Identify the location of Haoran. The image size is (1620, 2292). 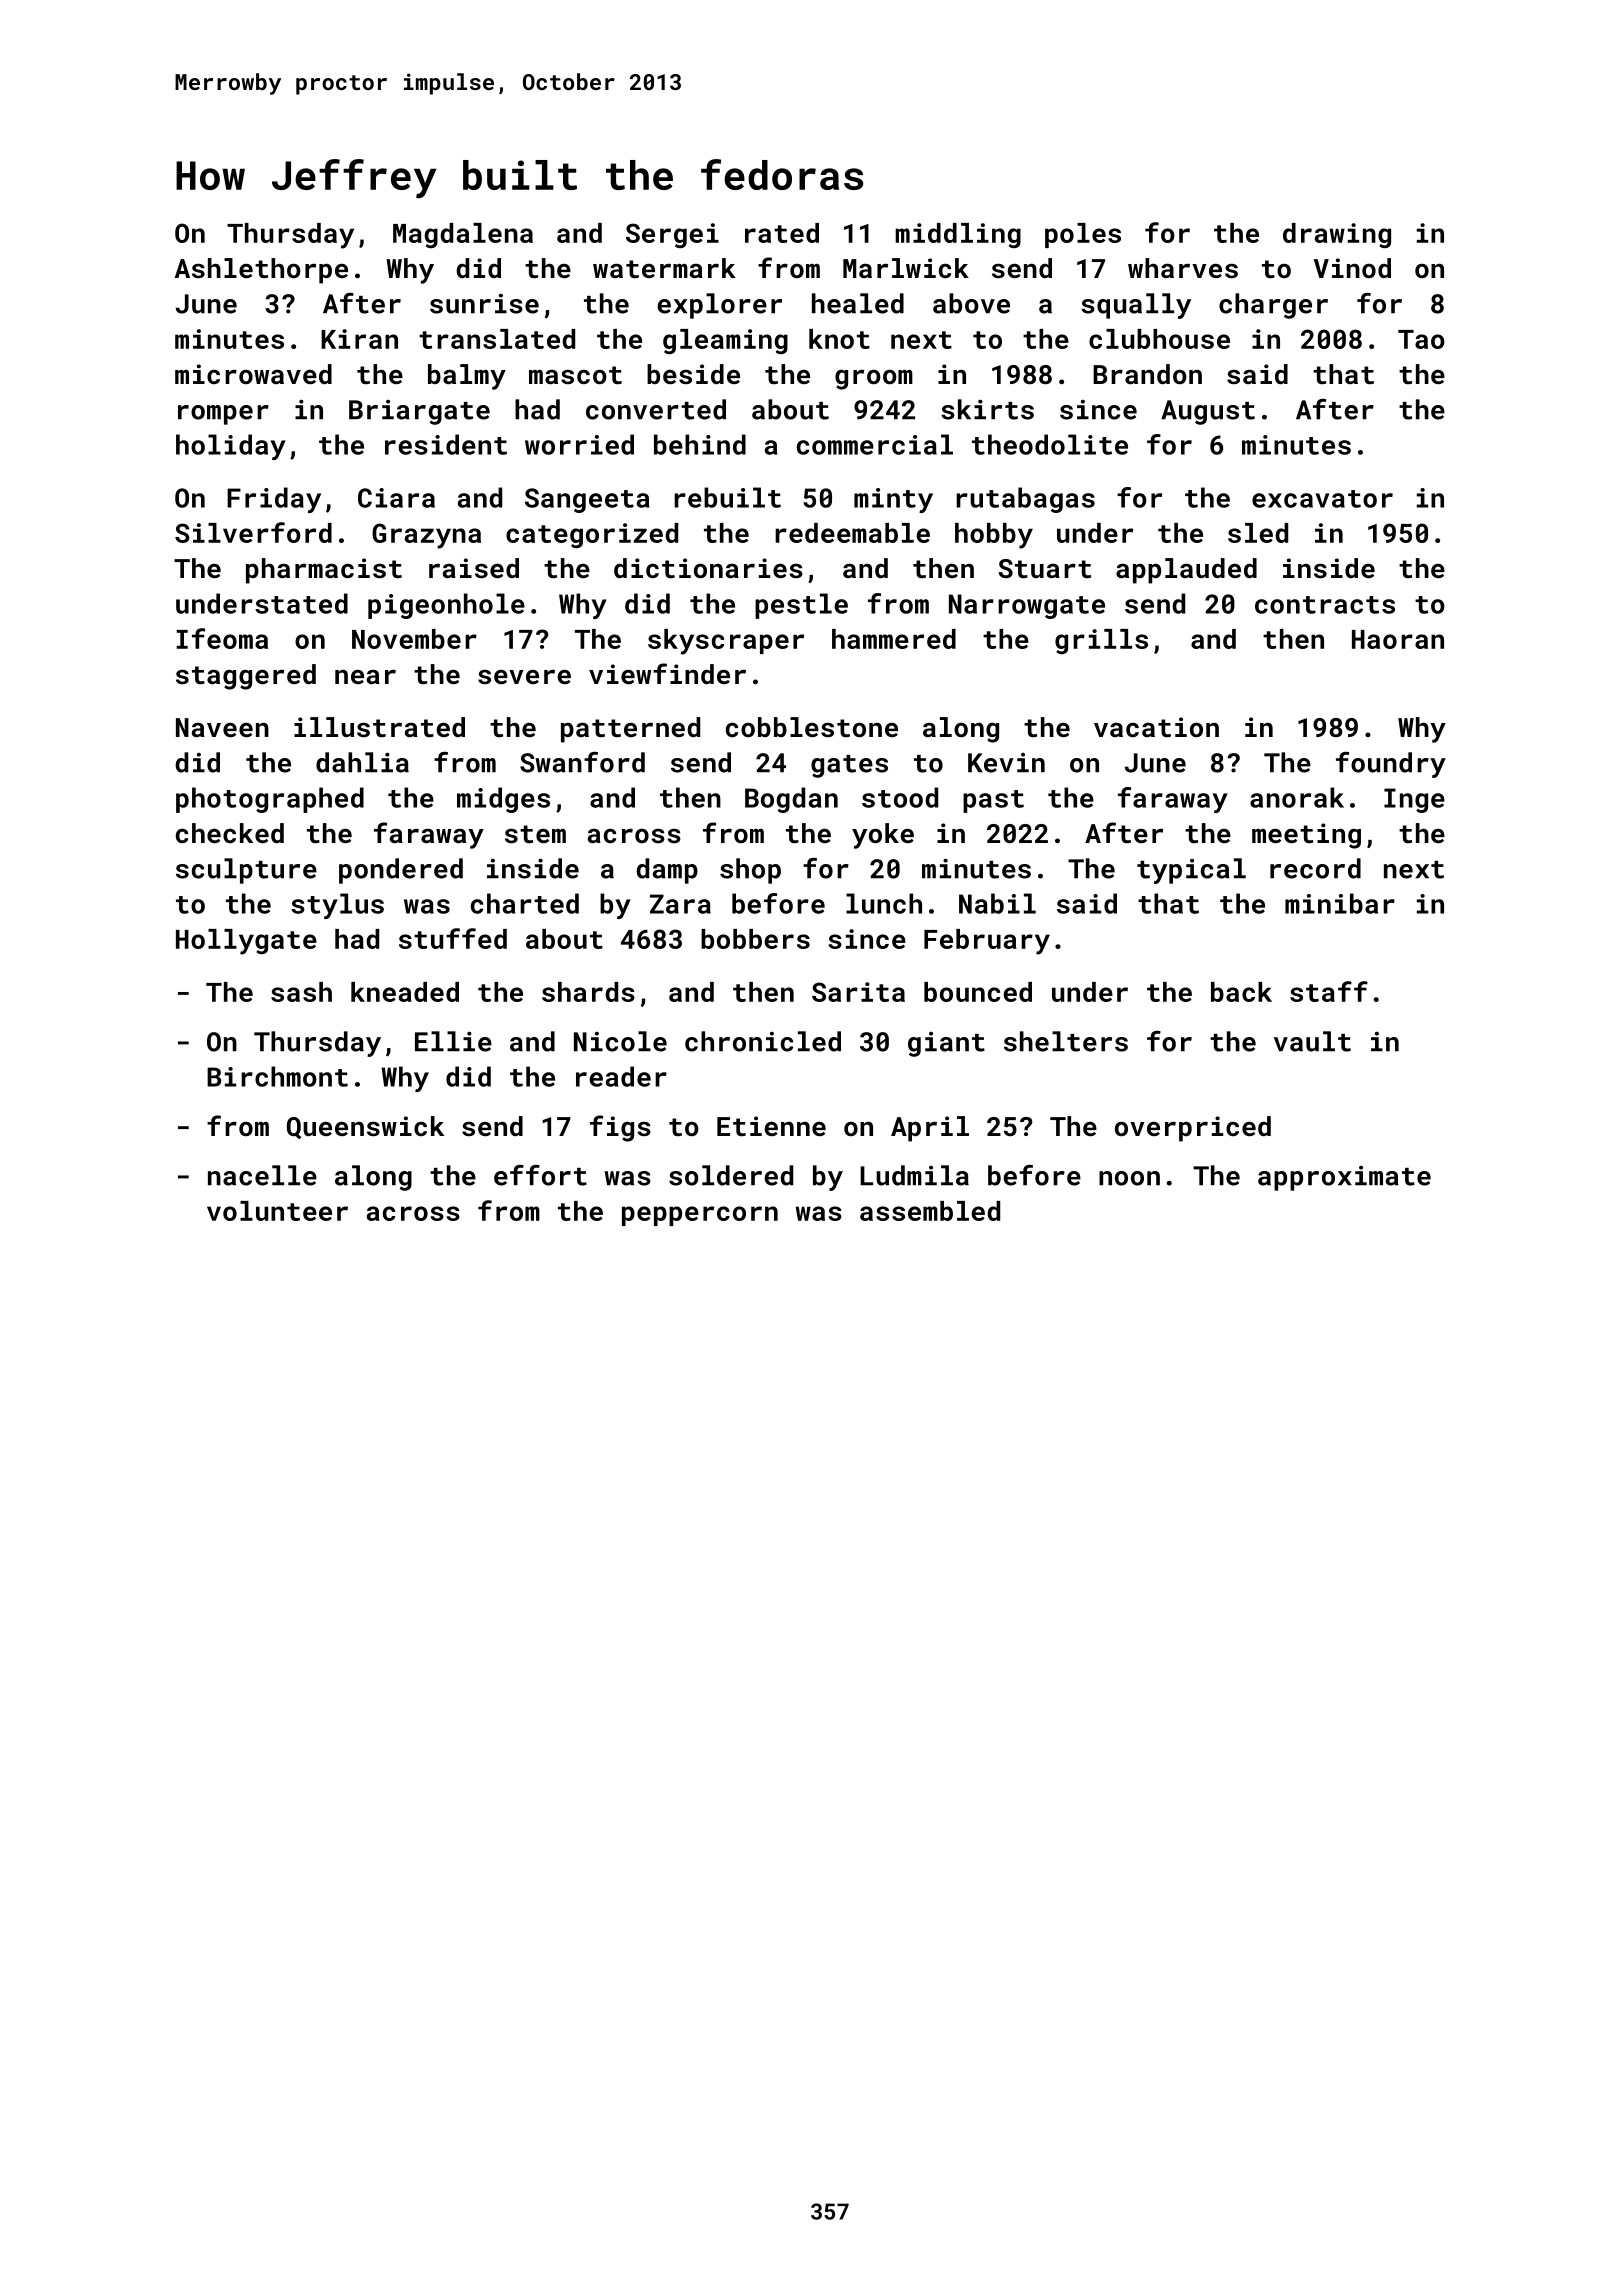
(1398, 639).
